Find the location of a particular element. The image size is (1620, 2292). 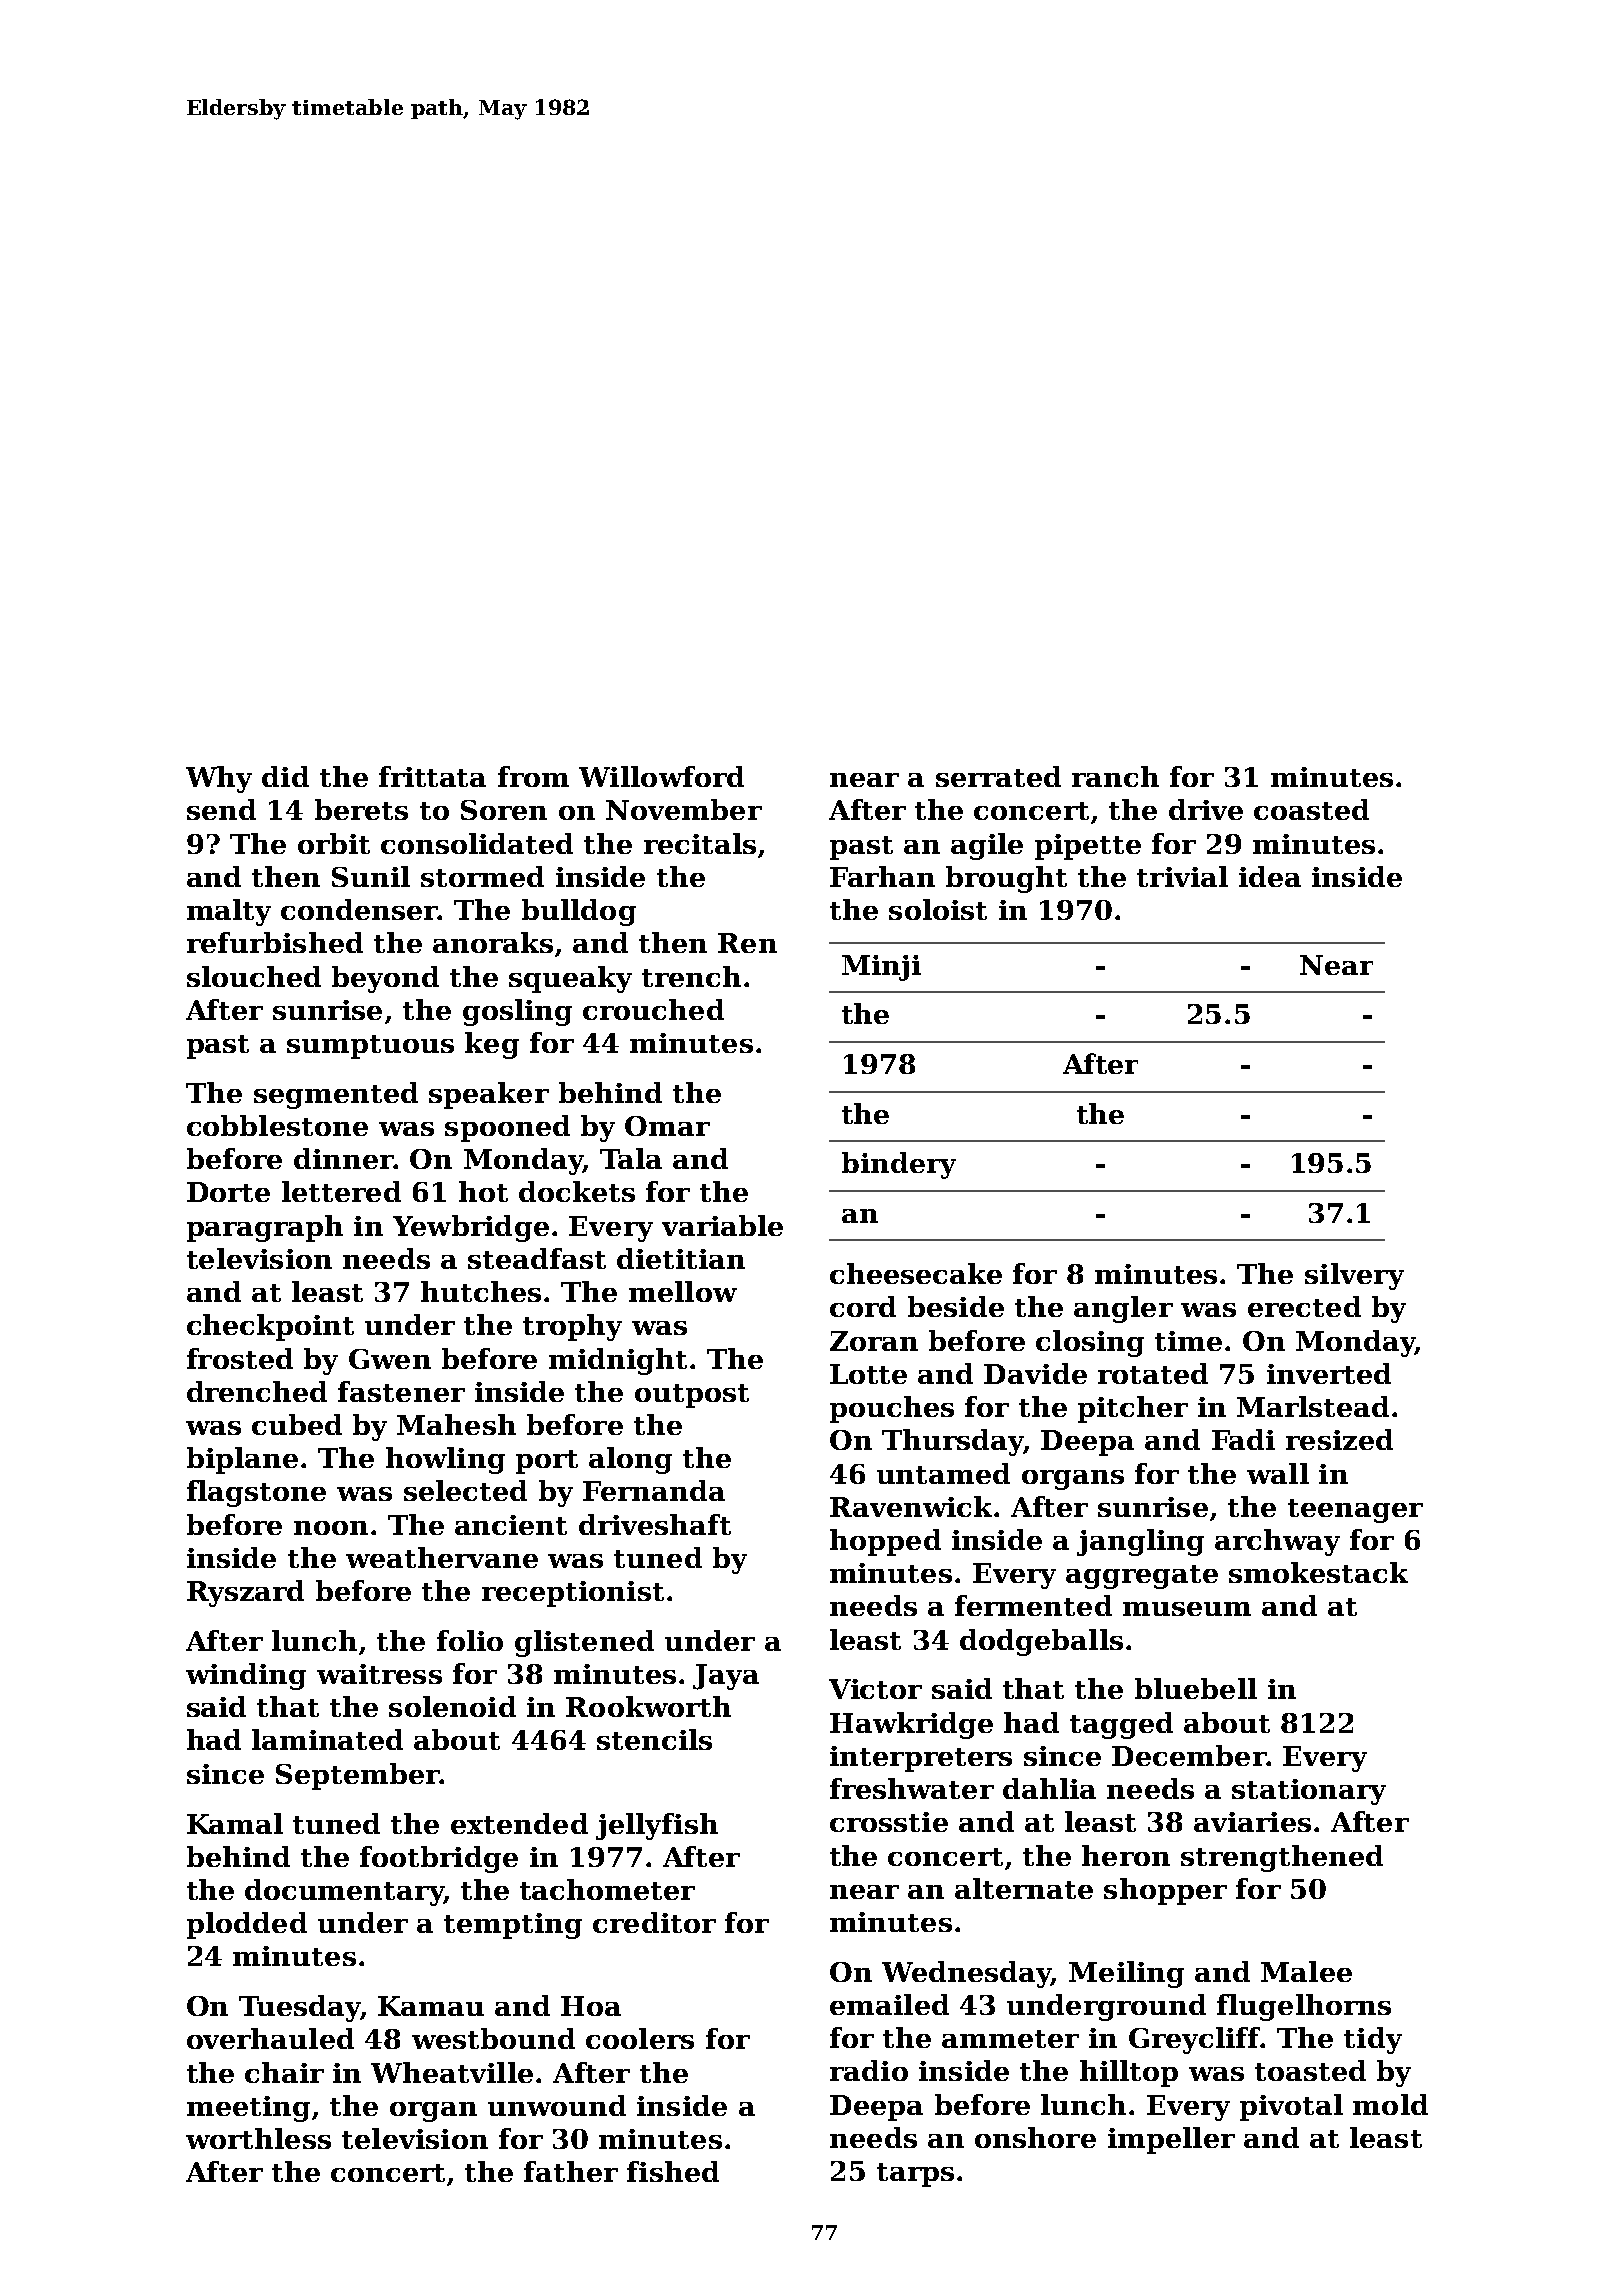

outpost is located at coordinates (692, 1396).
